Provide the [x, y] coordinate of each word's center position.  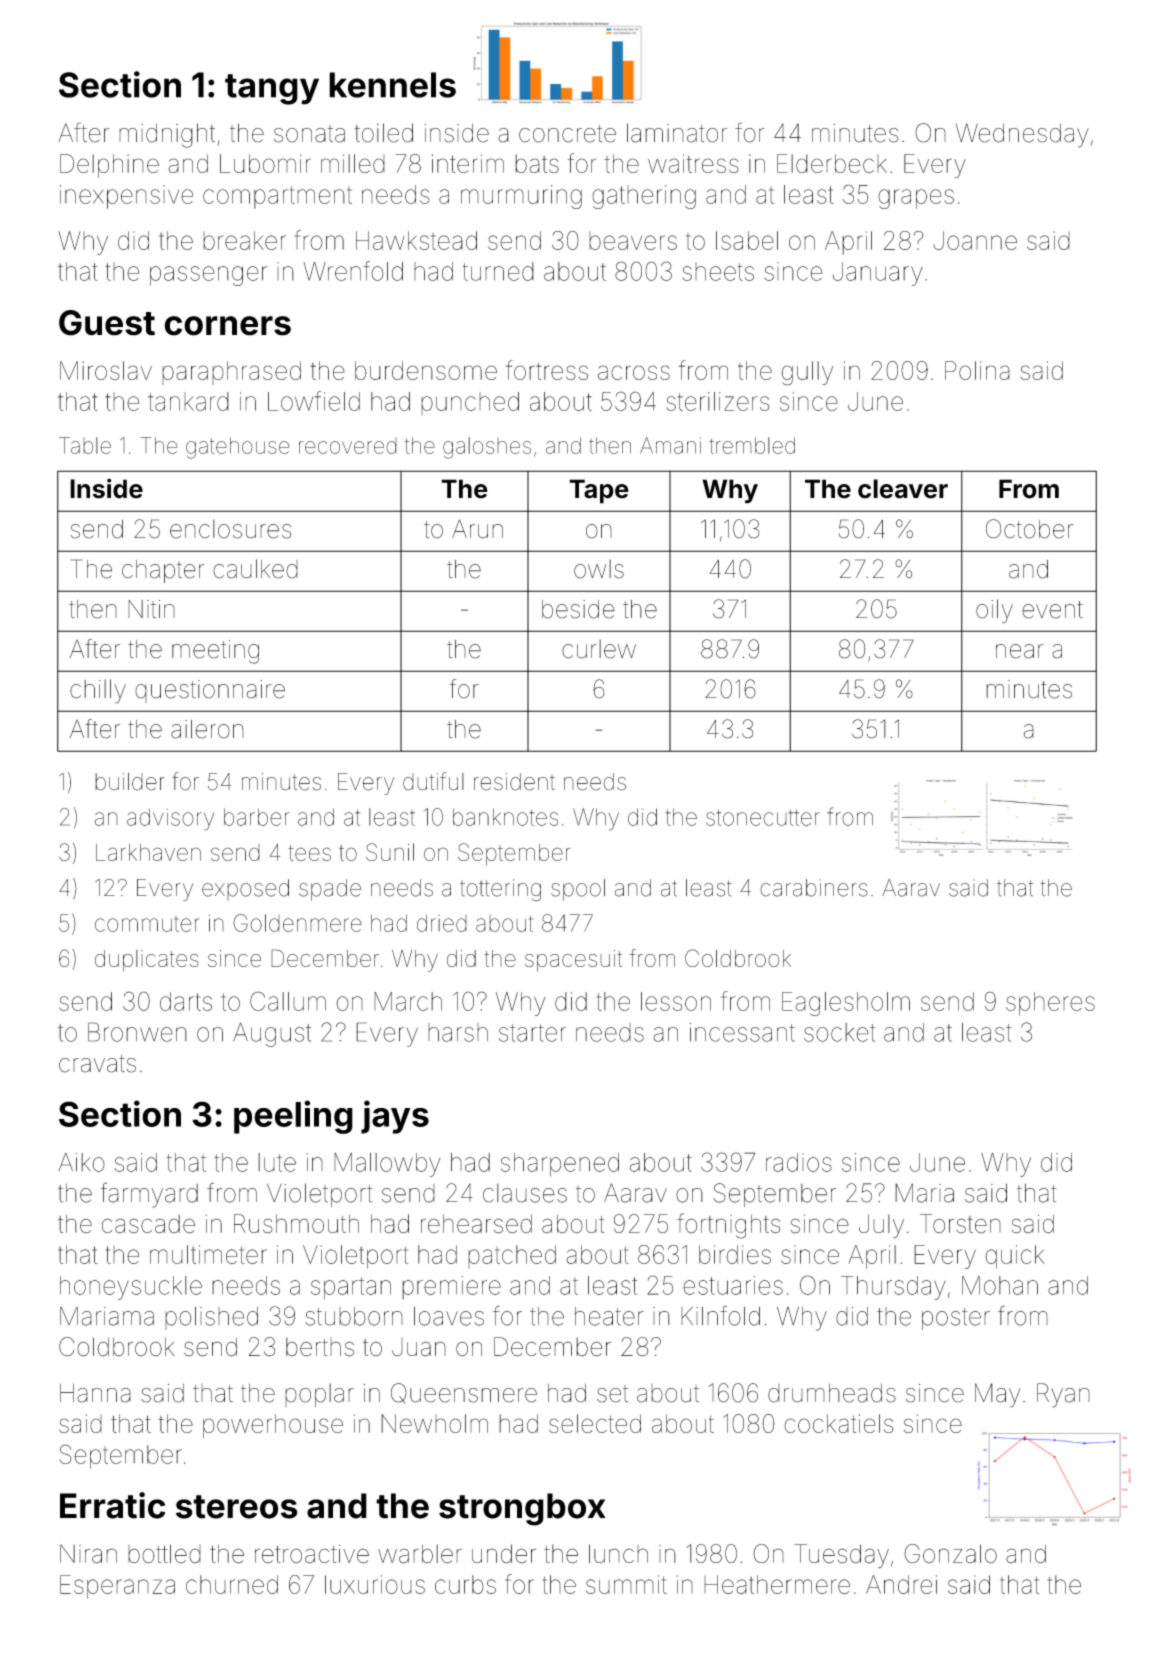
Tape [599, 491]
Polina [977, 370]
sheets [718, 271]
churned [232, 1584]
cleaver [903, 489]
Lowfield [314, 401]
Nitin [151, 609]
